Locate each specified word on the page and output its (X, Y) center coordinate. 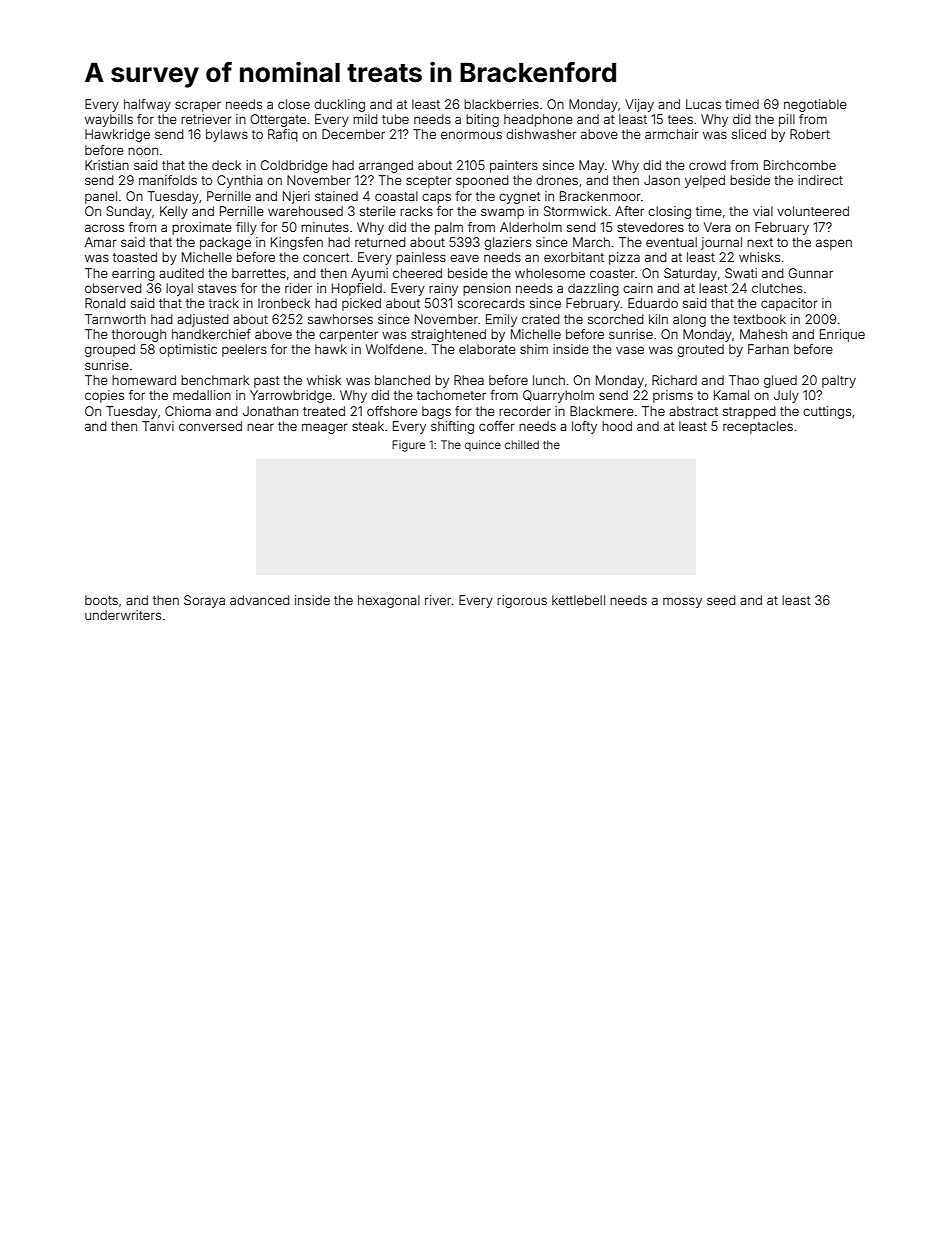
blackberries (501, 104)
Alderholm (531, 227)
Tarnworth (115, 319)
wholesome (550, 273)
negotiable (815, 105)
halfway (147, 105)
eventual (671, 242)
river (438, 600)
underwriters (123, 615)
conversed (210, 426)
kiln (658, 319)
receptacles (758, 427)
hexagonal (389, 601)
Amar (101, 242)
